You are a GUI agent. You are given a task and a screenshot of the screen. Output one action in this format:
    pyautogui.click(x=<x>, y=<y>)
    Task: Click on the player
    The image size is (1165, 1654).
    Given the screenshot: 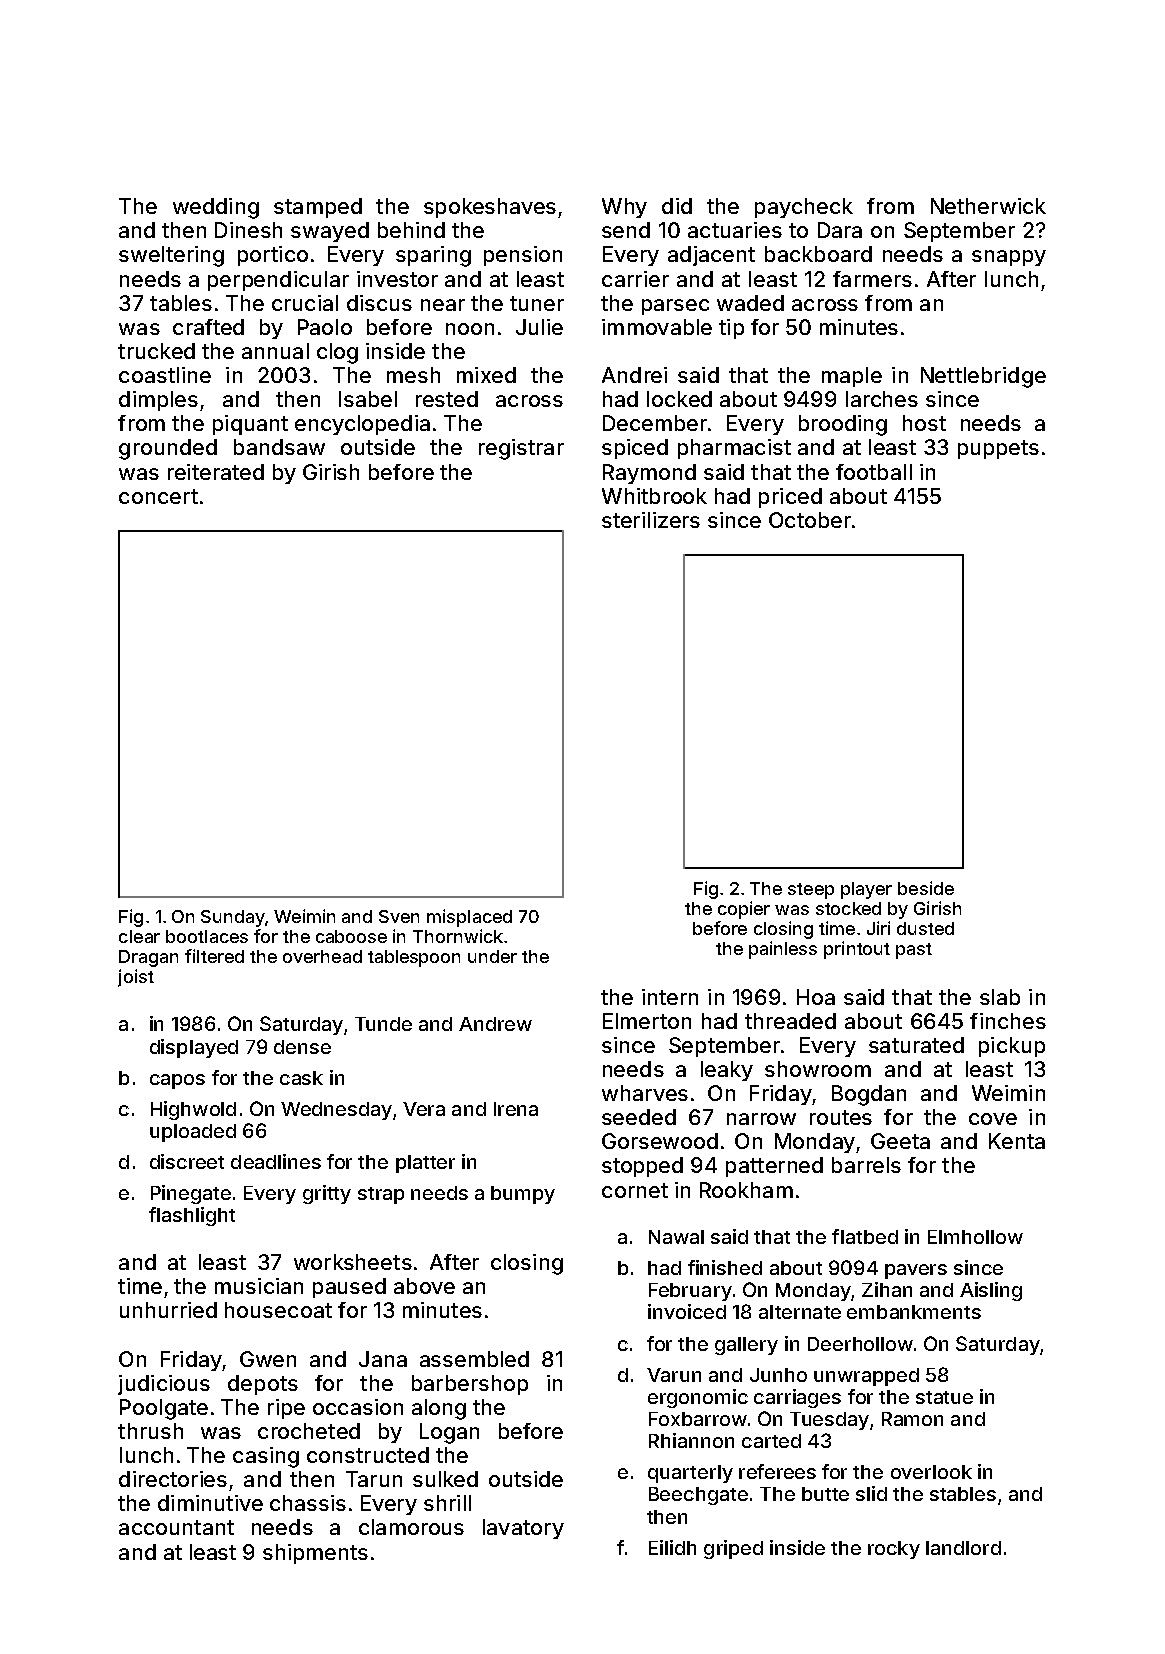 What is the action you would take?
    pyautogui.click(x=866, y=890)
